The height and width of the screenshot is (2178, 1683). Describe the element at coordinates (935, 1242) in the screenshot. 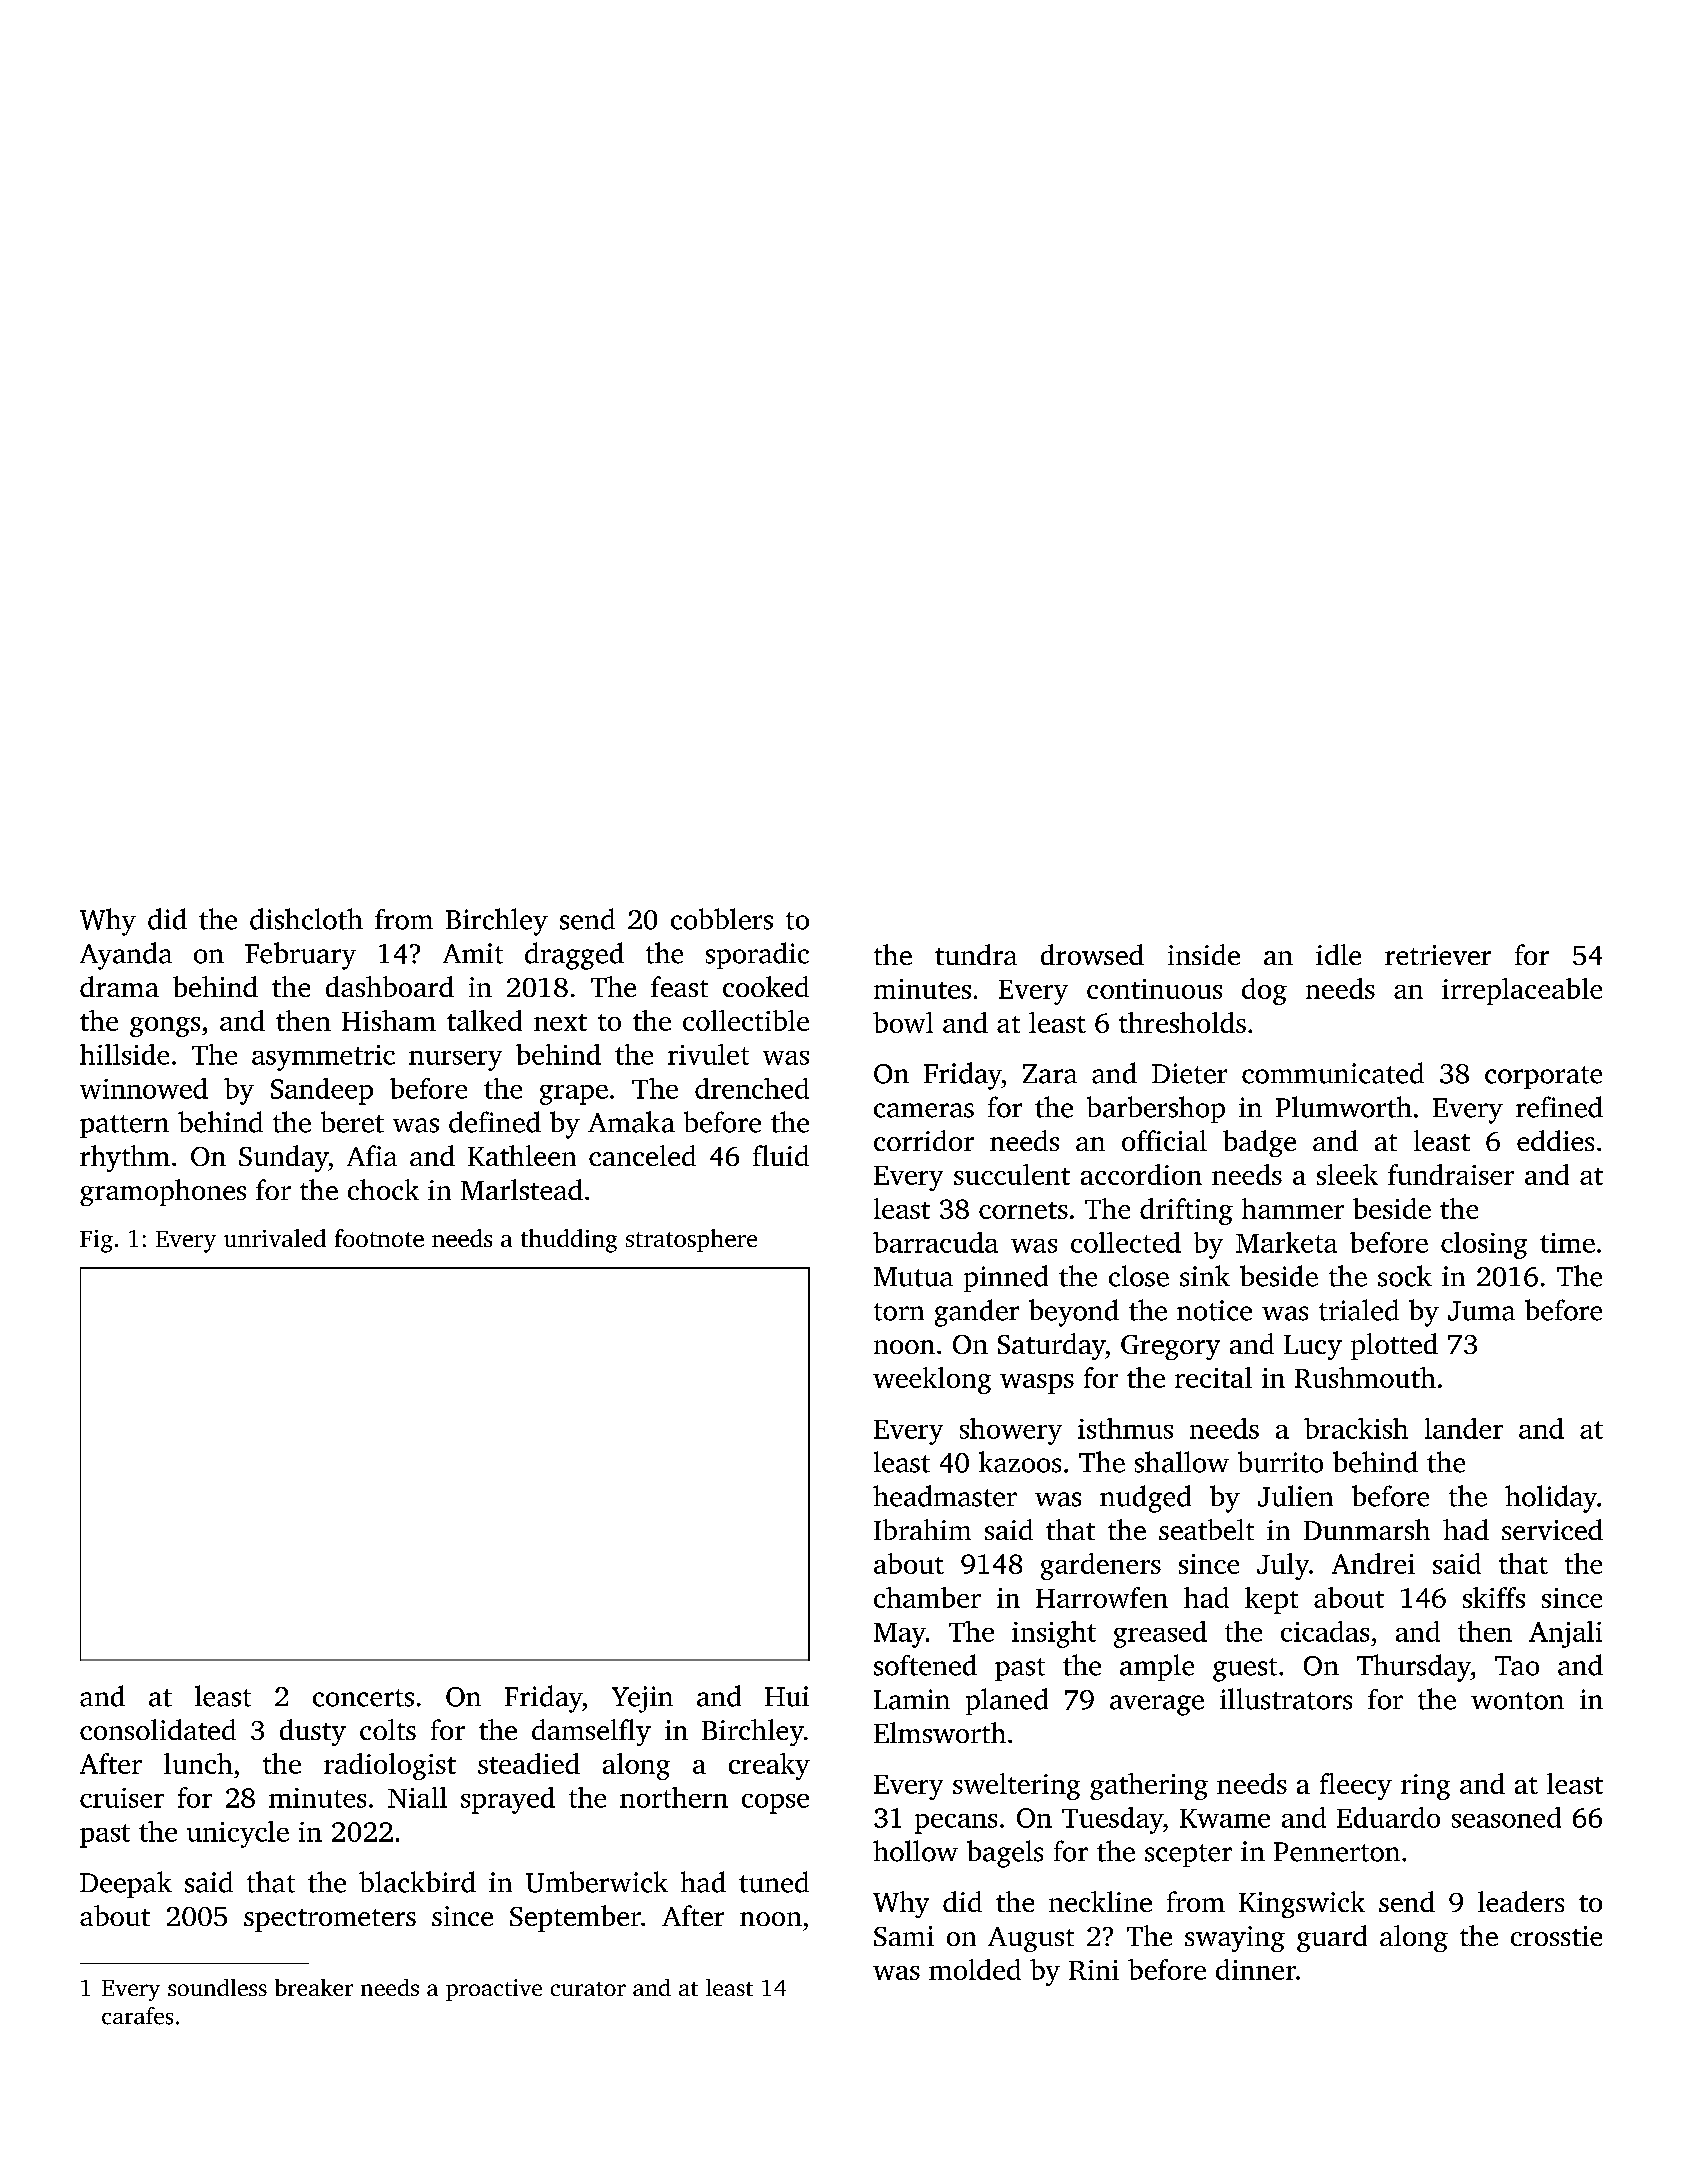

I see `barracuda` at that location.
